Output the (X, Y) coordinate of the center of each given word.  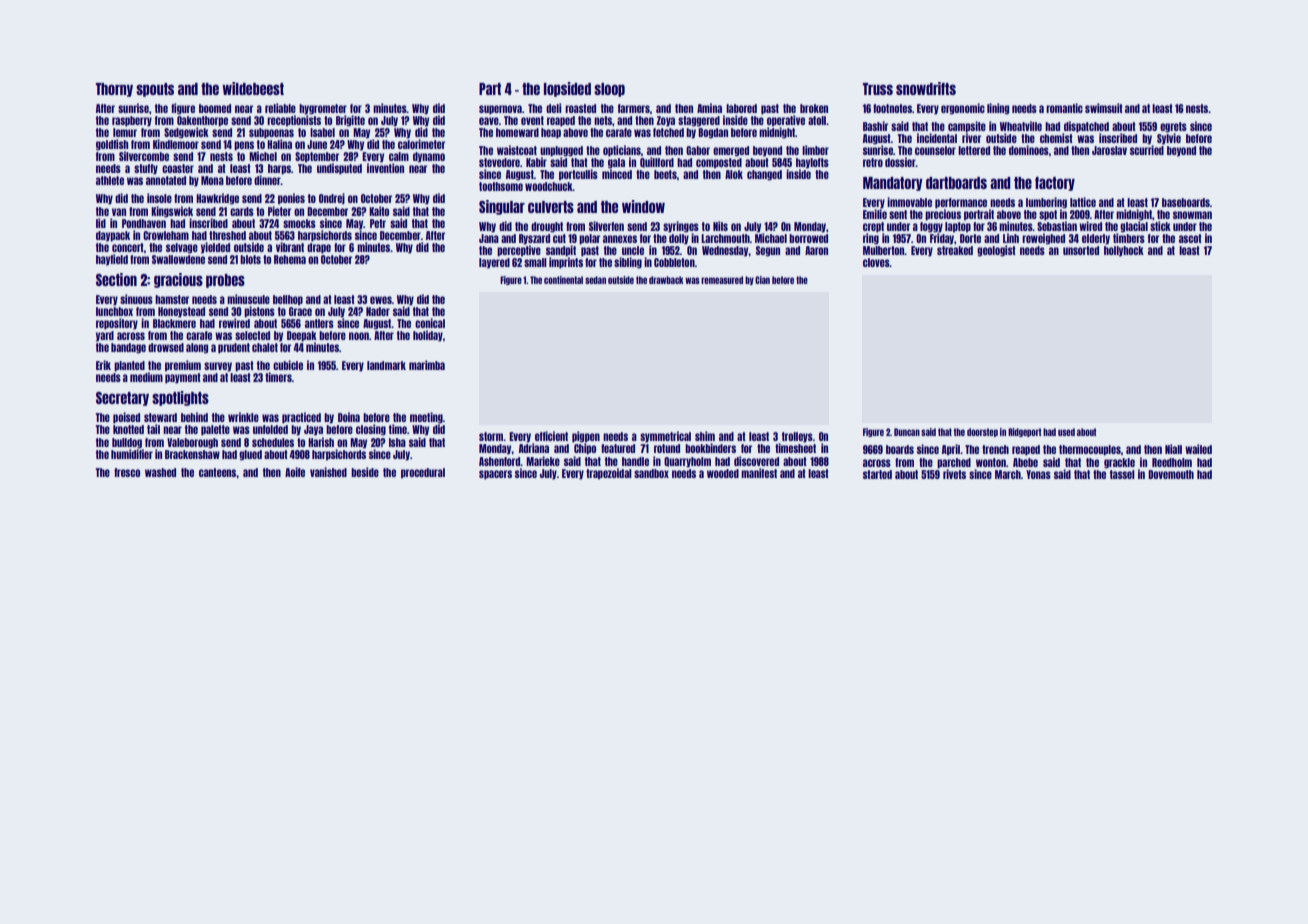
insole (159, 198)
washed (160, 472)
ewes (381, 300)
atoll (817, 120)
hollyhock (1124, 251)
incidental (937, 138)
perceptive (519, 251)
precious (943, 215)
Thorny (114, 90)
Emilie (875, 214)
